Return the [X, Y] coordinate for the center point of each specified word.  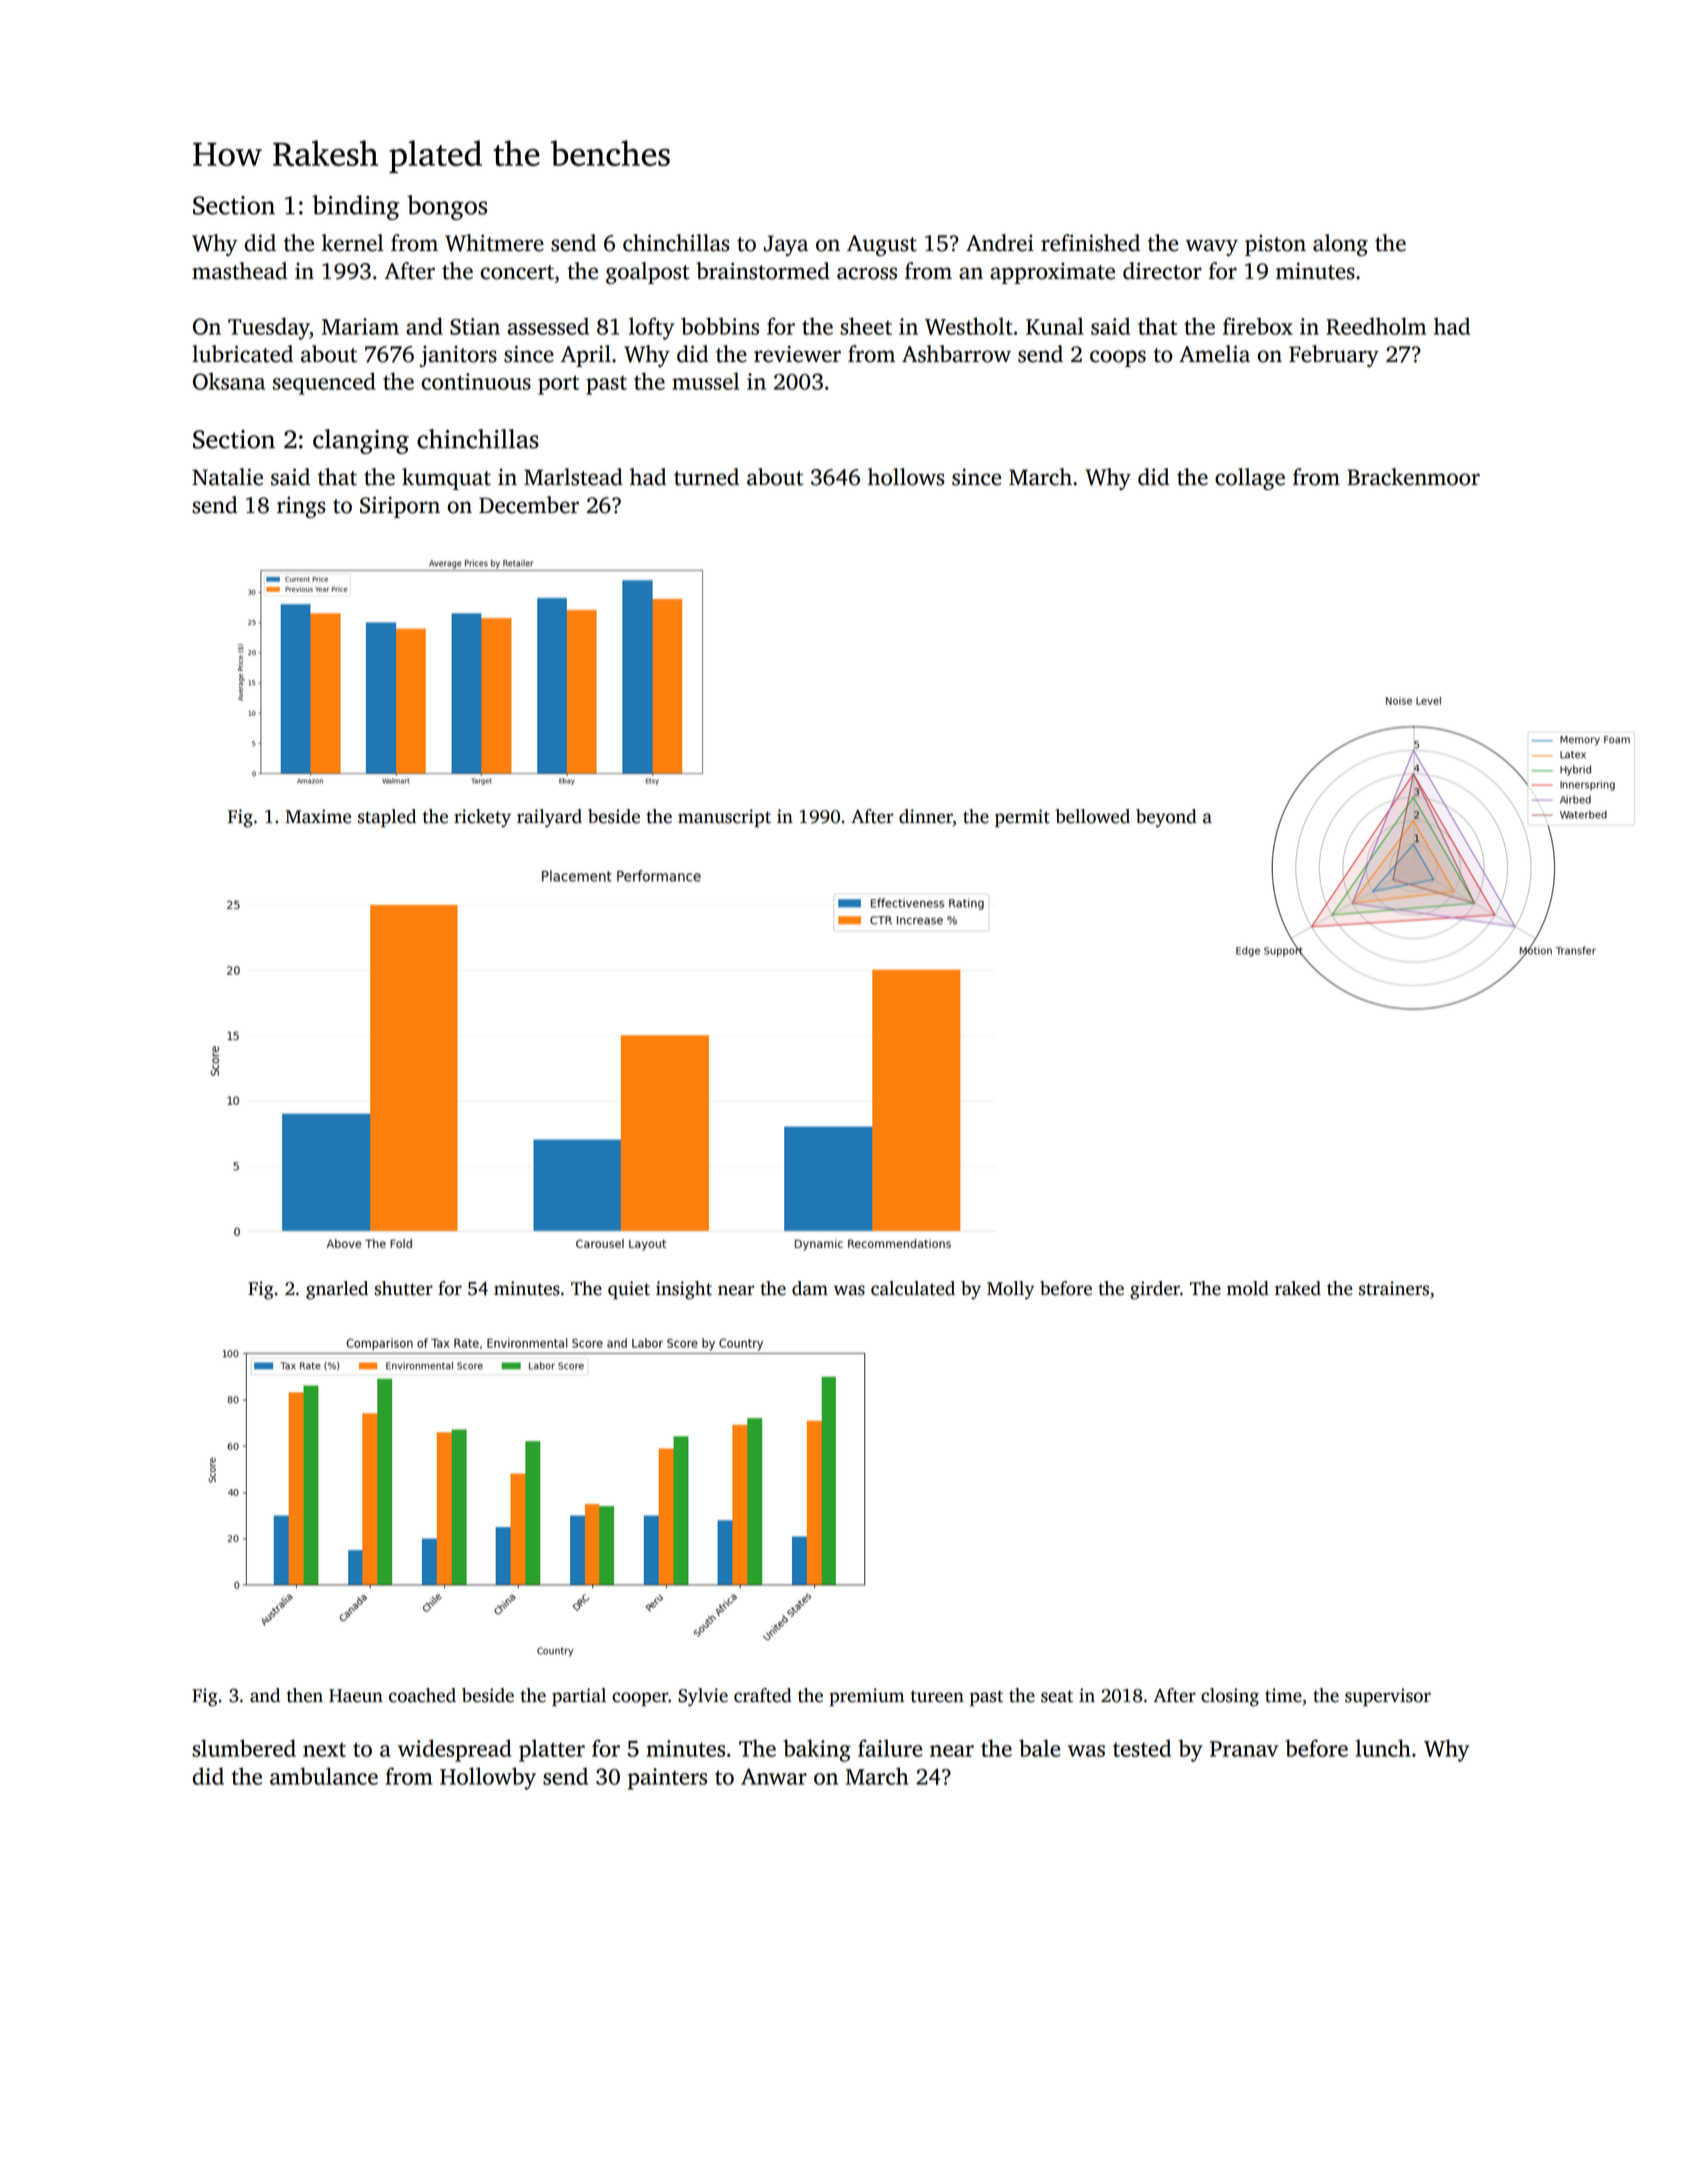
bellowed [1093, 816]
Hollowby [488, 1778]
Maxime [318, 816]
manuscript [724, 818]
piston [1275, 245]
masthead [239, 271]
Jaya [786, 245]
